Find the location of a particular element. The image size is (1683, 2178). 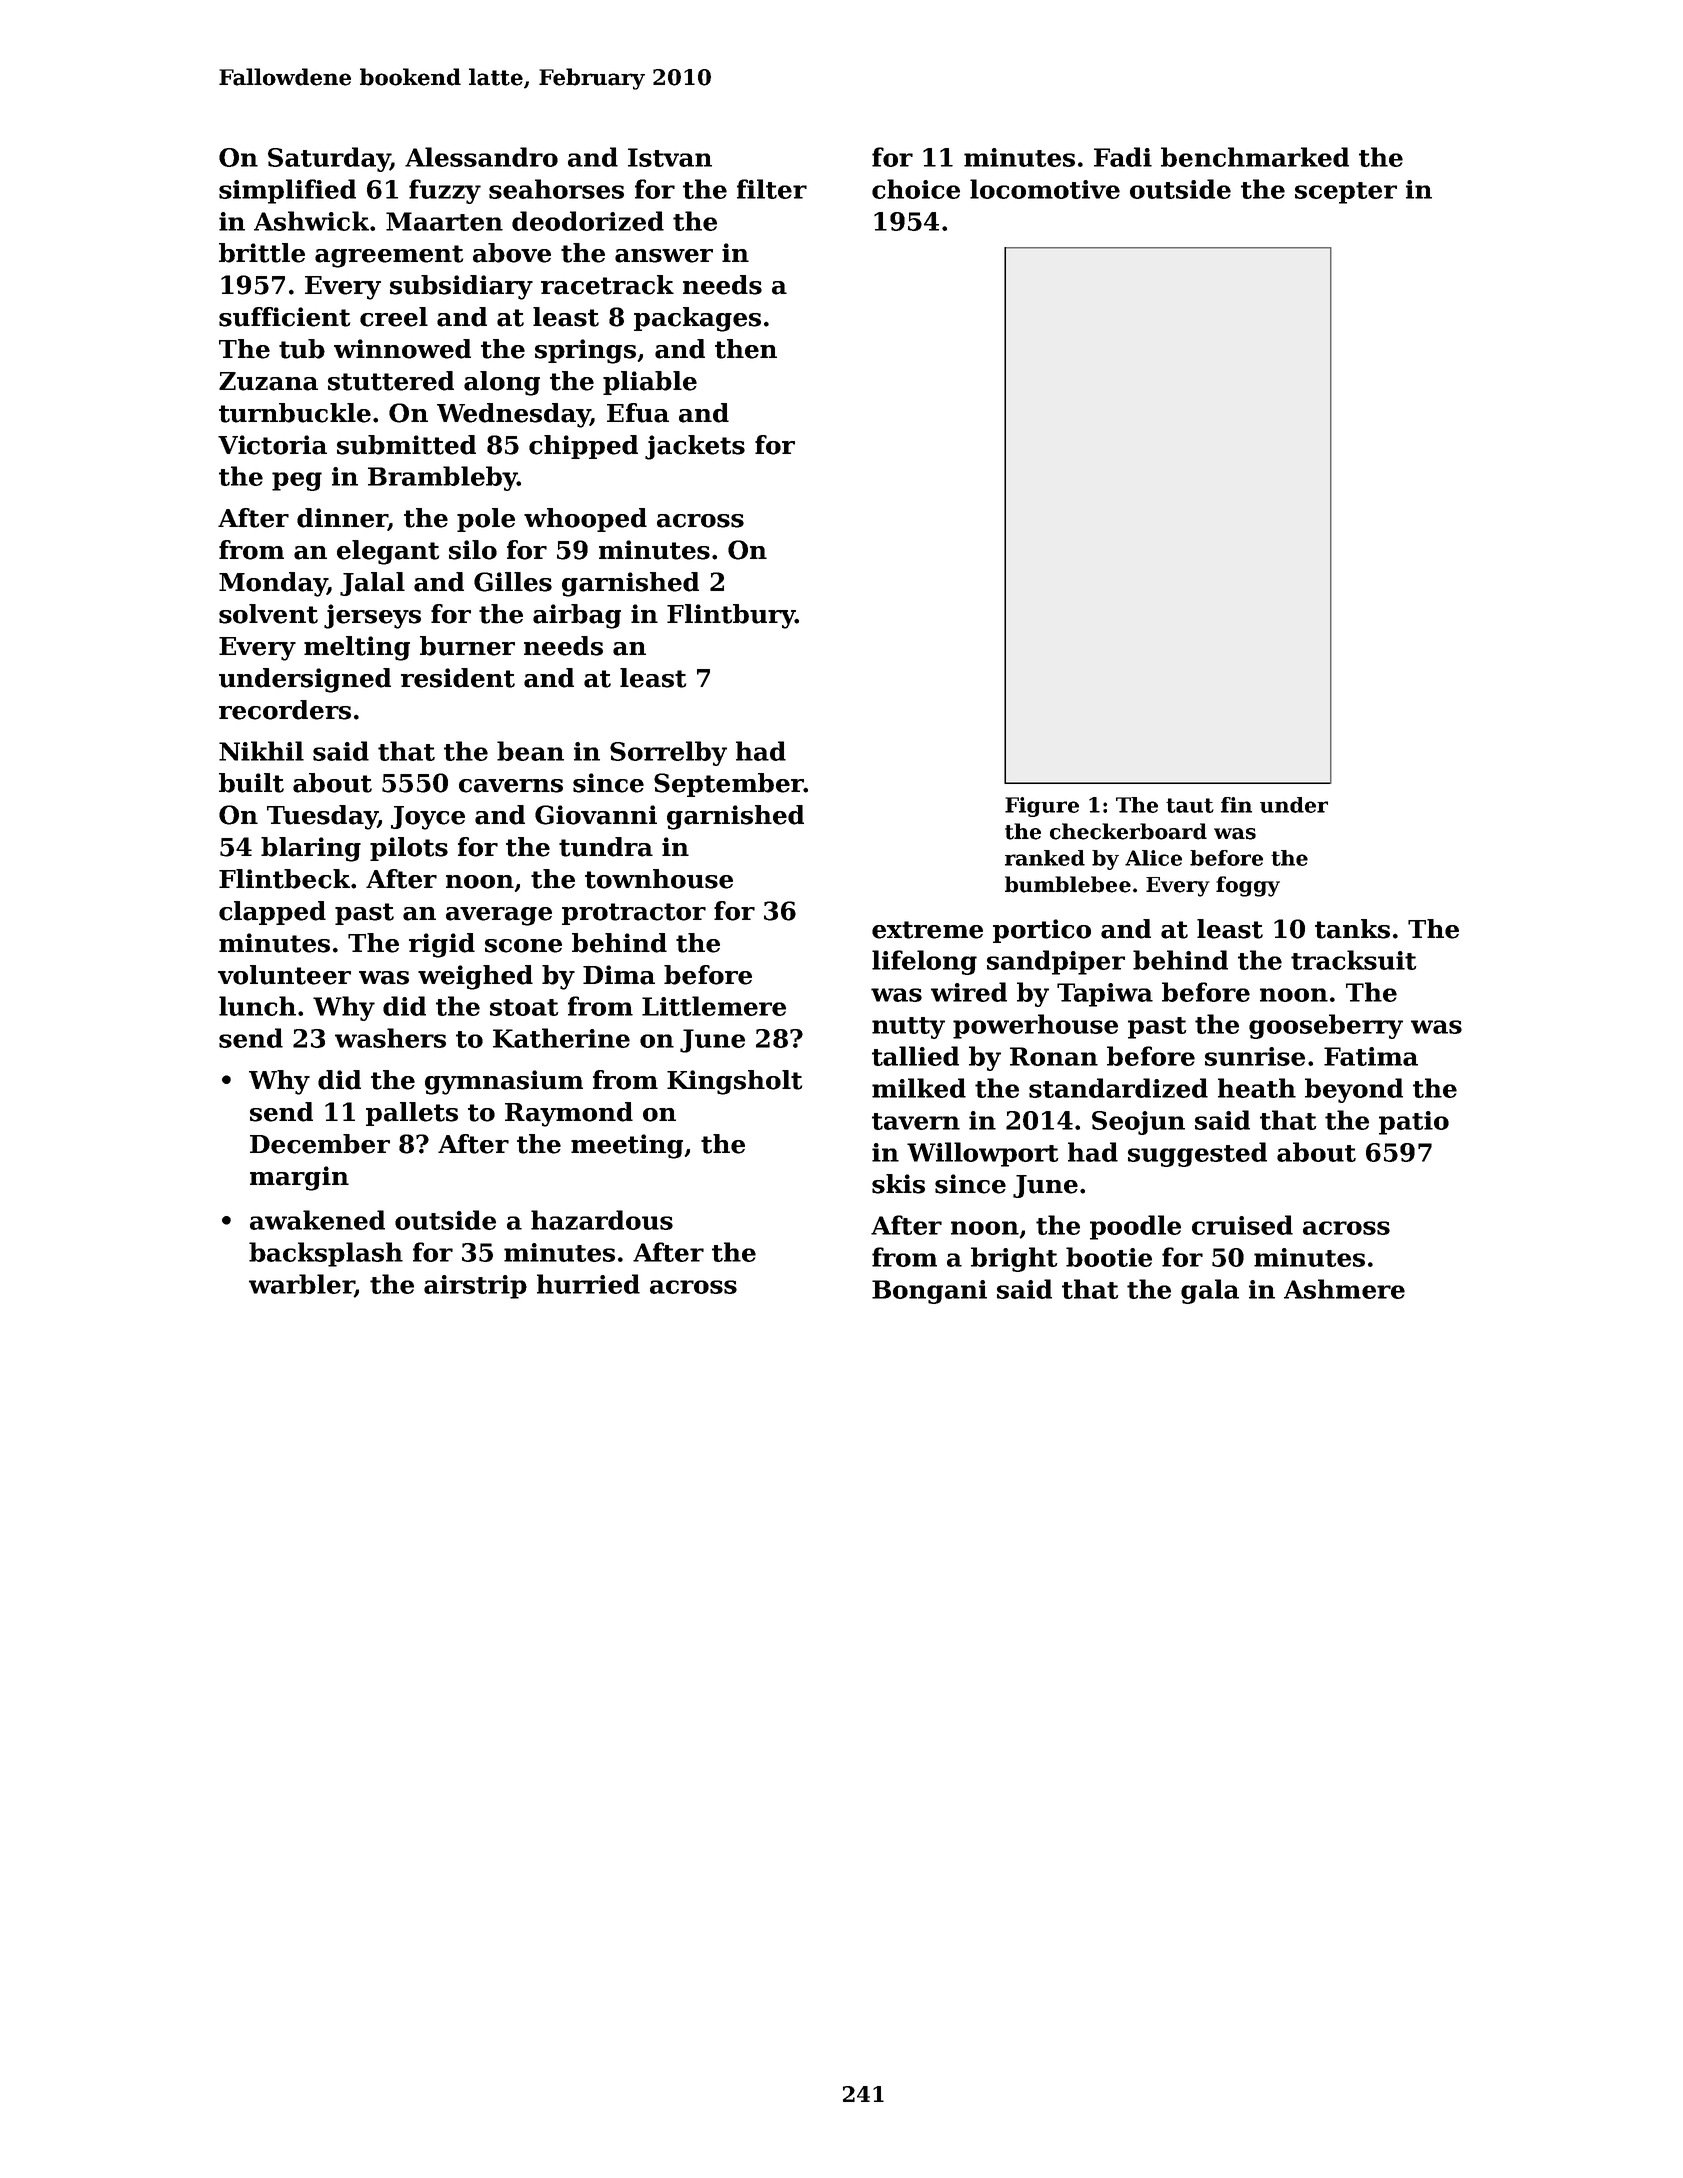

washers is located at coordinates (390, 1038).
